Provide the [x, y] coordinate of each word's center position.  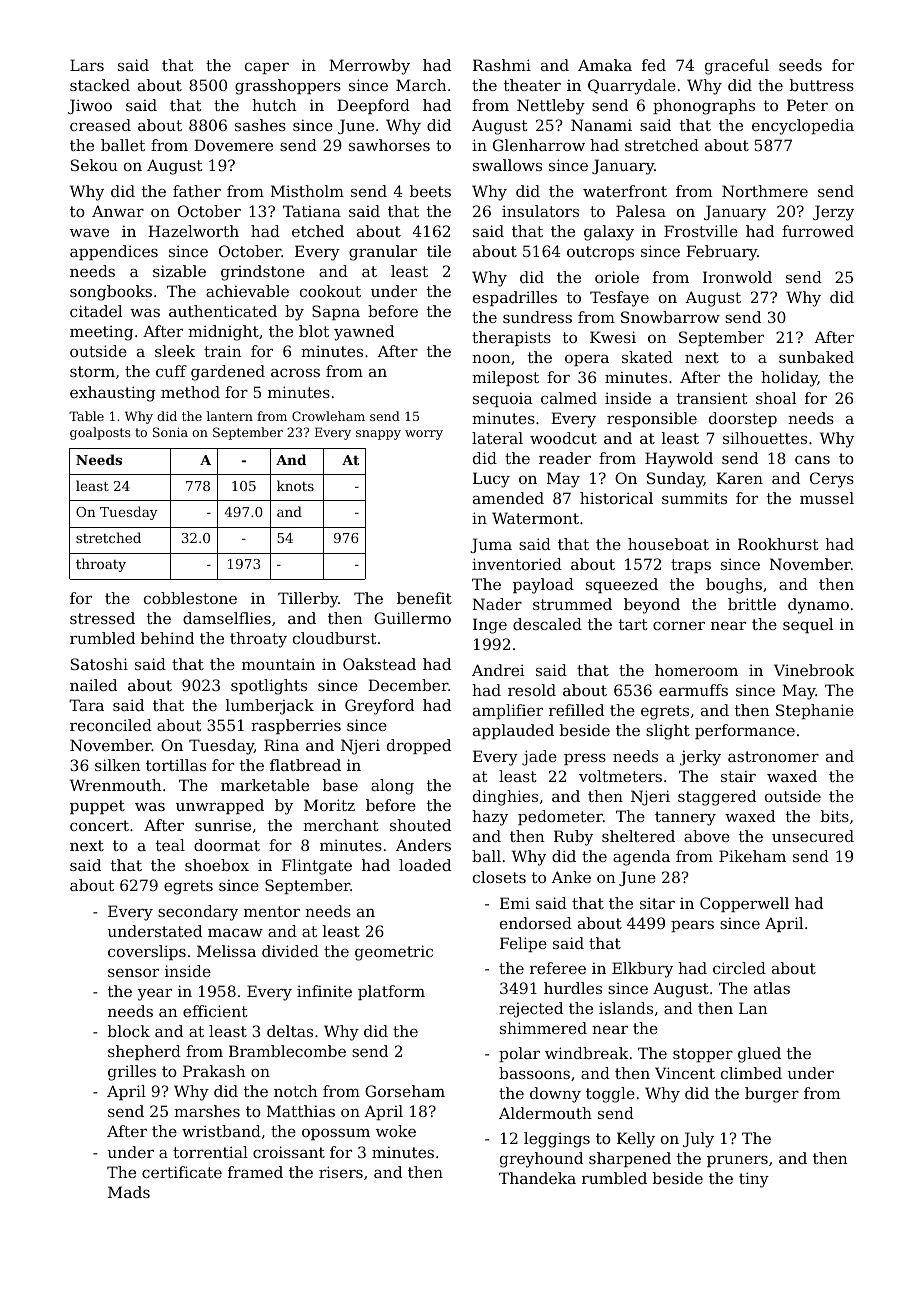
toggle [610, 1095]
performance [745, 731]
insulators [540, 211]
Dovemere [233, 145]
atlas [772, 988]
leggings [557, 1140]
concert [99, 825]
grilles [132, 1073]
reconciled [111, 725]
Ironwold [737, 277]
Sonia [170, 432]
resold [532, 690]
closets [499, 877]
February [721, 253]
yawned [364, 333]
